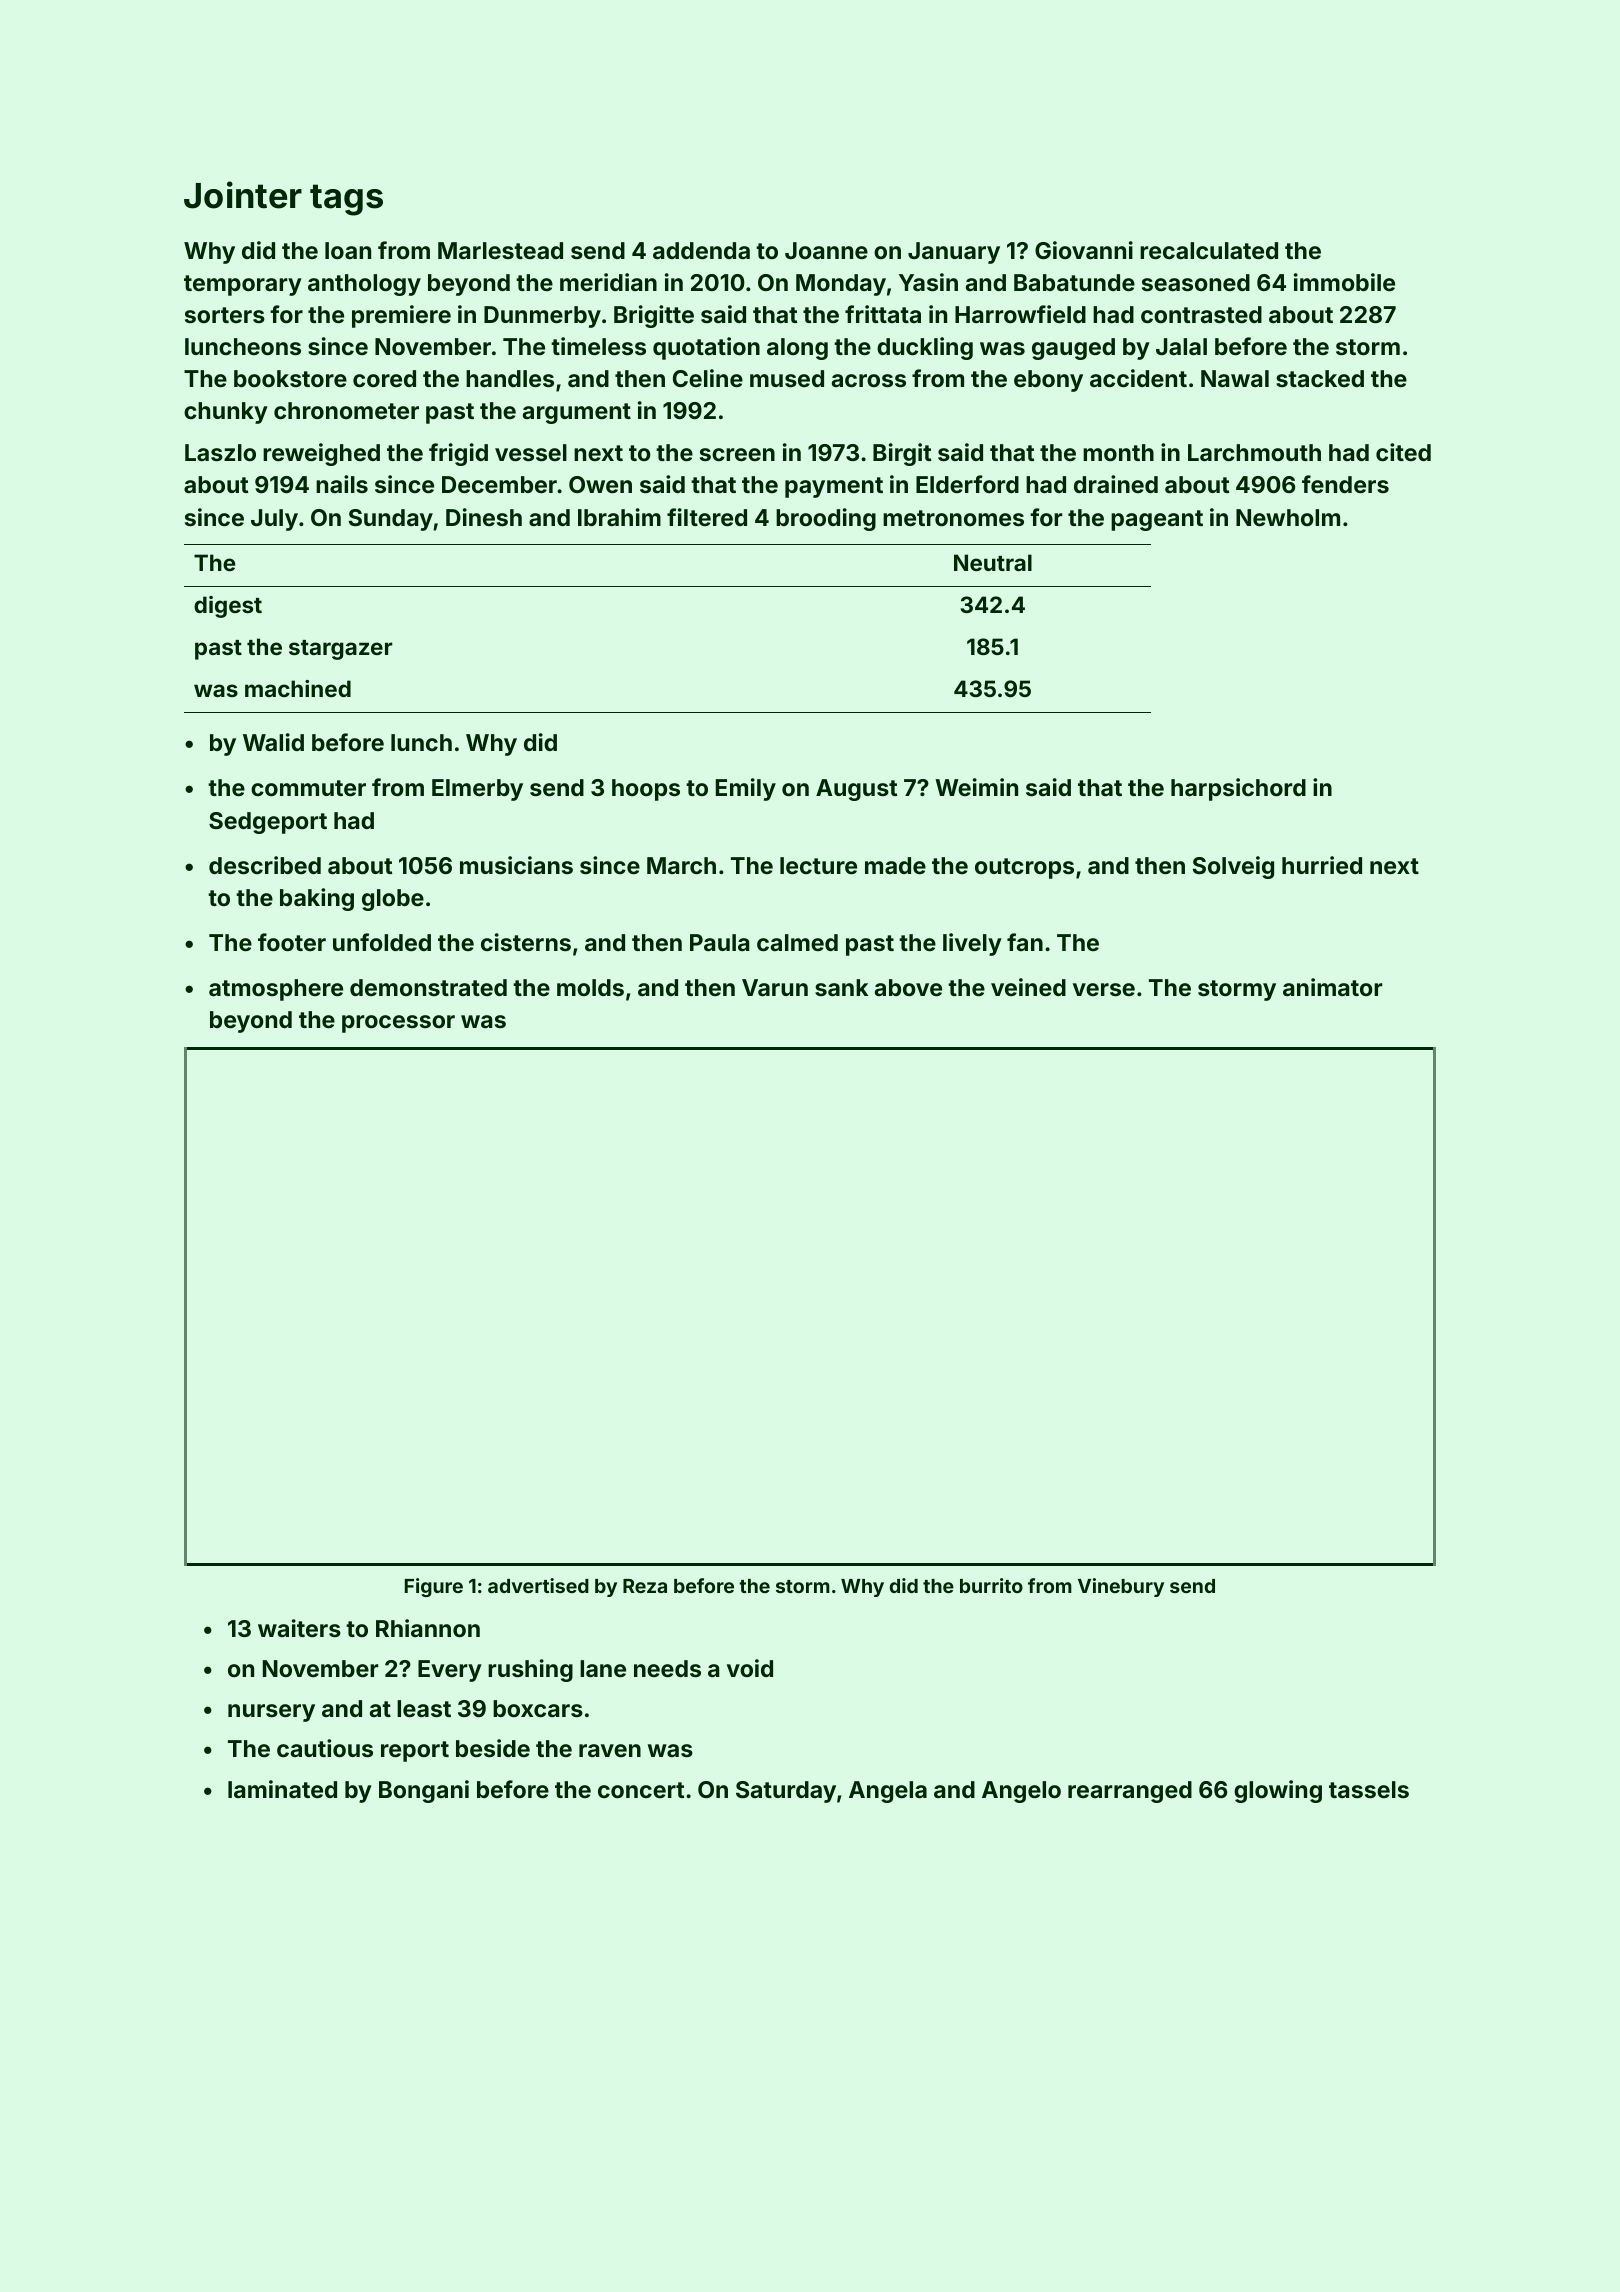  I want to click on processor, so click(398, 1024).
